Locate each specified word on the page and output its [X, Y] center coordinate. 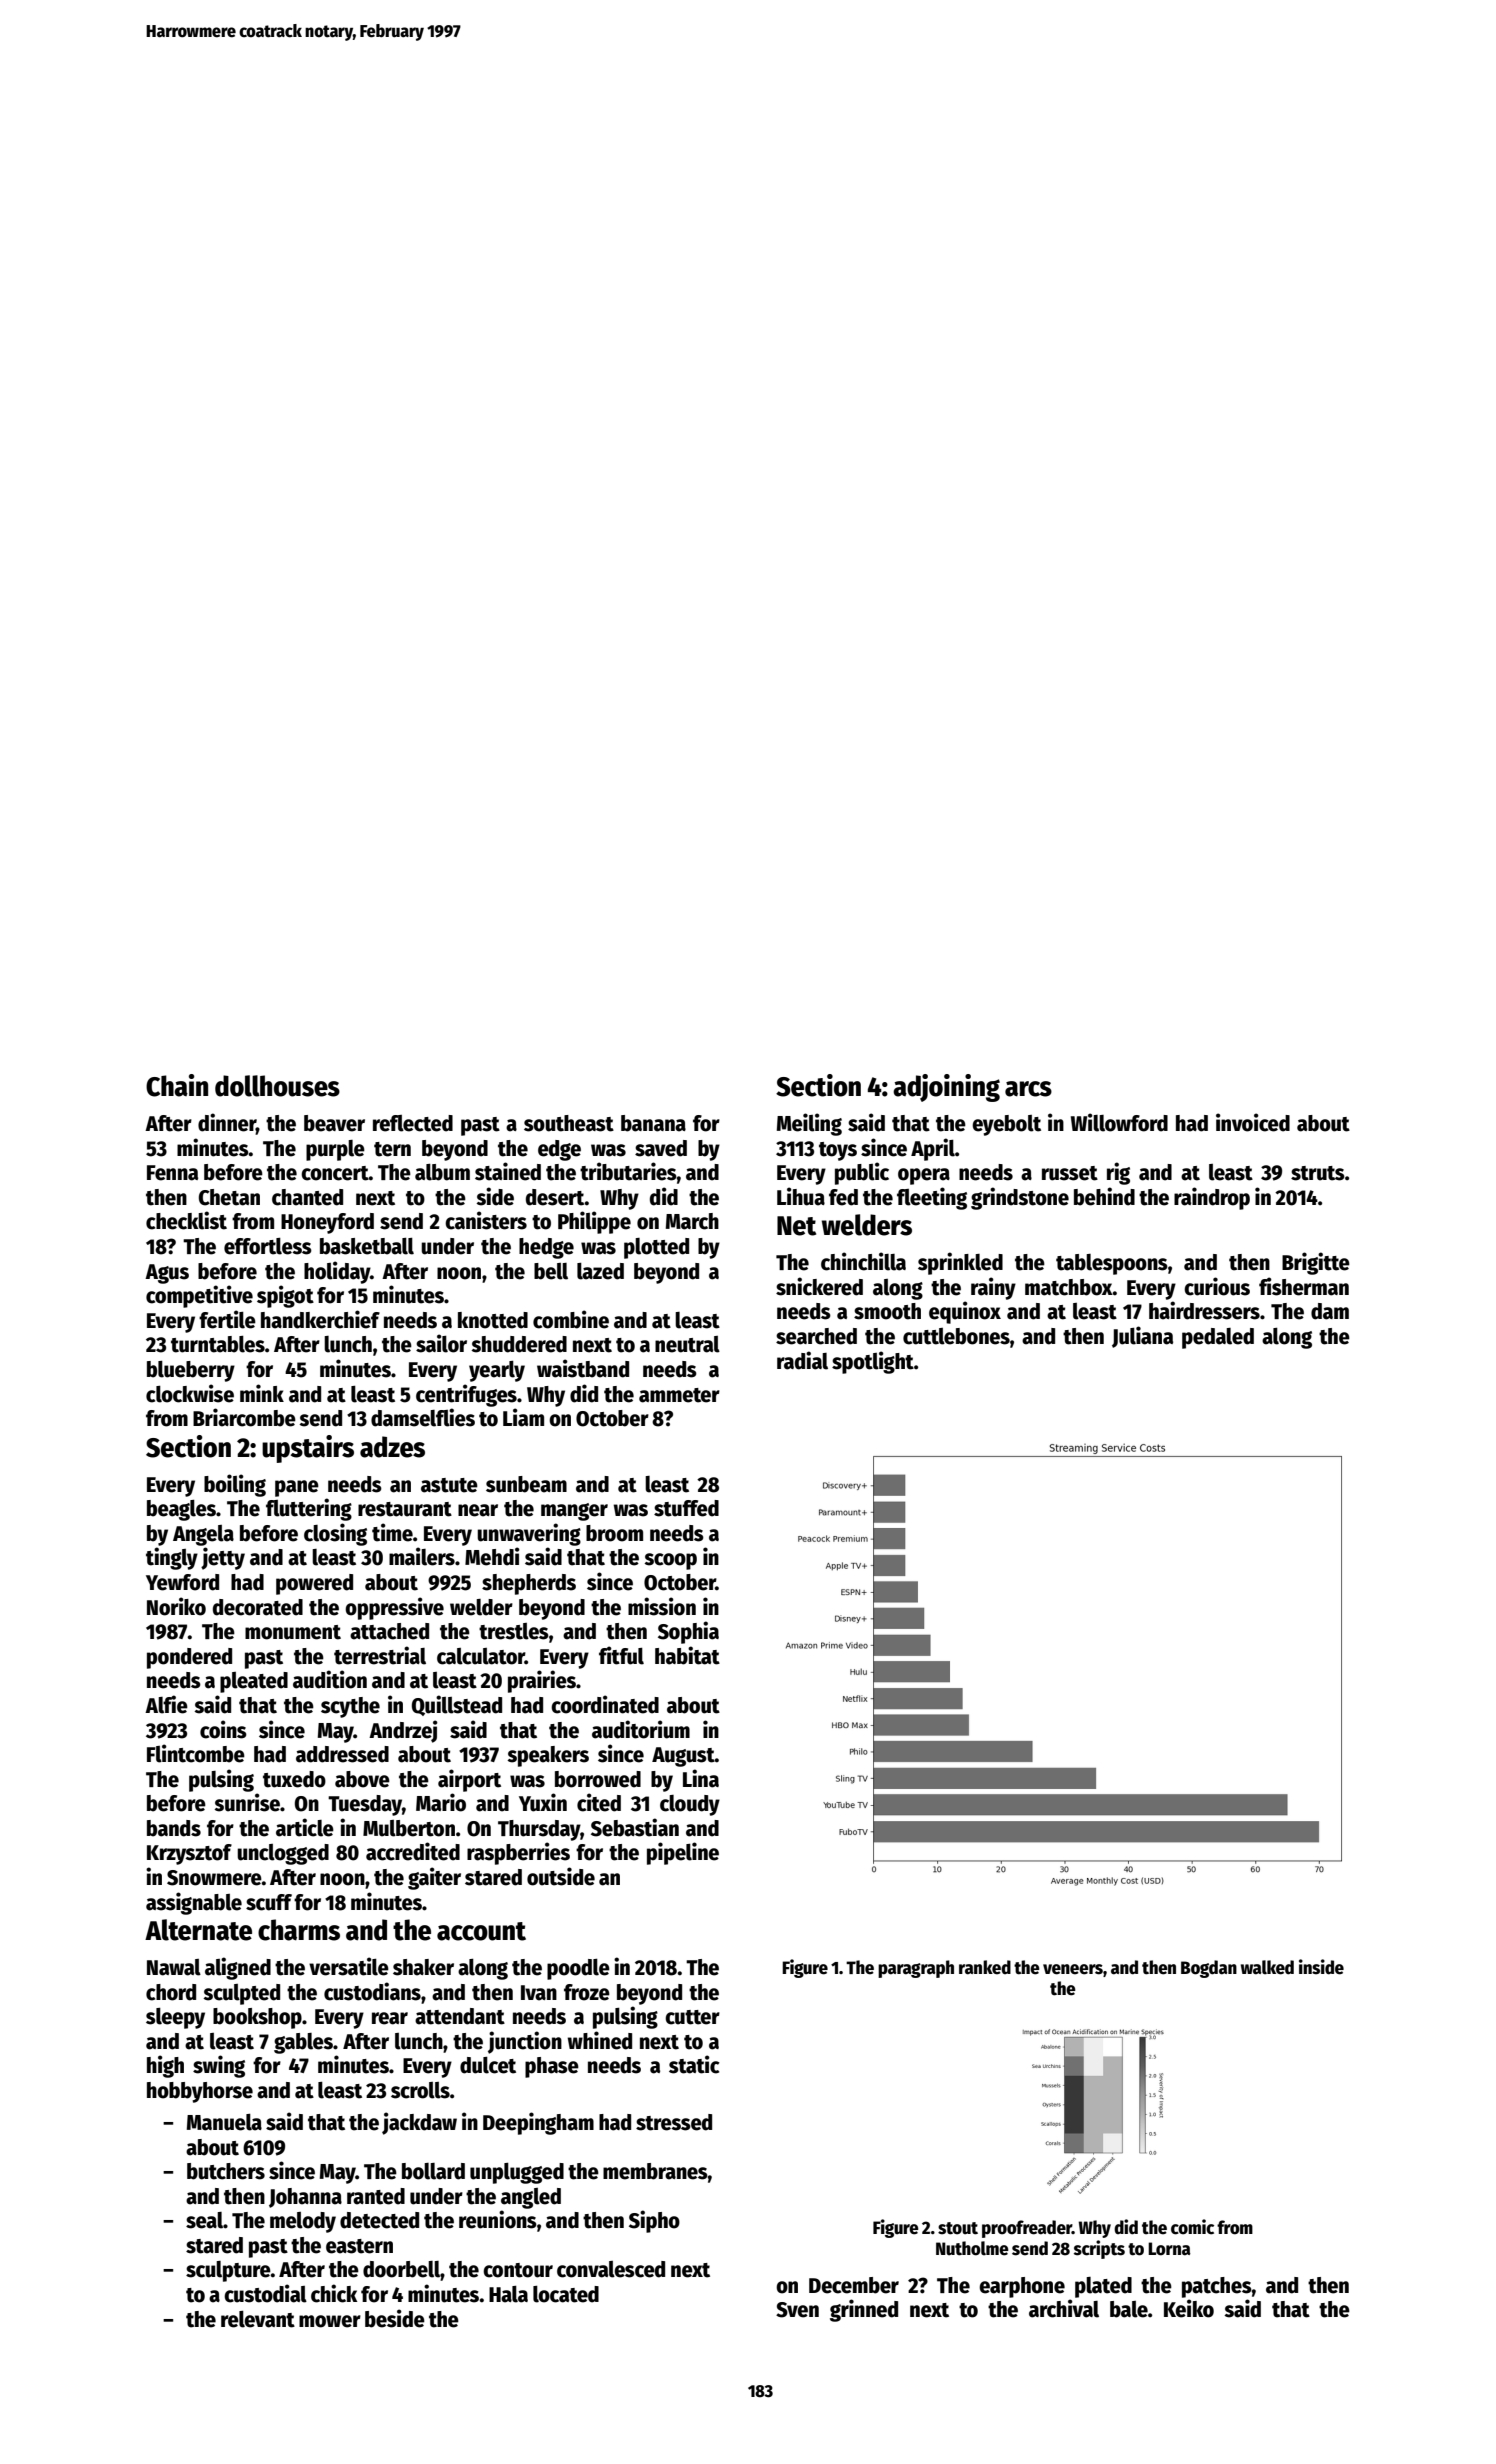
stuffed [686, 1508]
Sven [797, 2310]
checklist [186, 1220]
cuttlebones [956, 1336]
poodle [578, 1969]
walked [1267, 1967]
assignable [194, 1903]
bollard [433, 2171]
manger [574, 1512]
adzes [392, 1447]
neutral [687, 1344]
